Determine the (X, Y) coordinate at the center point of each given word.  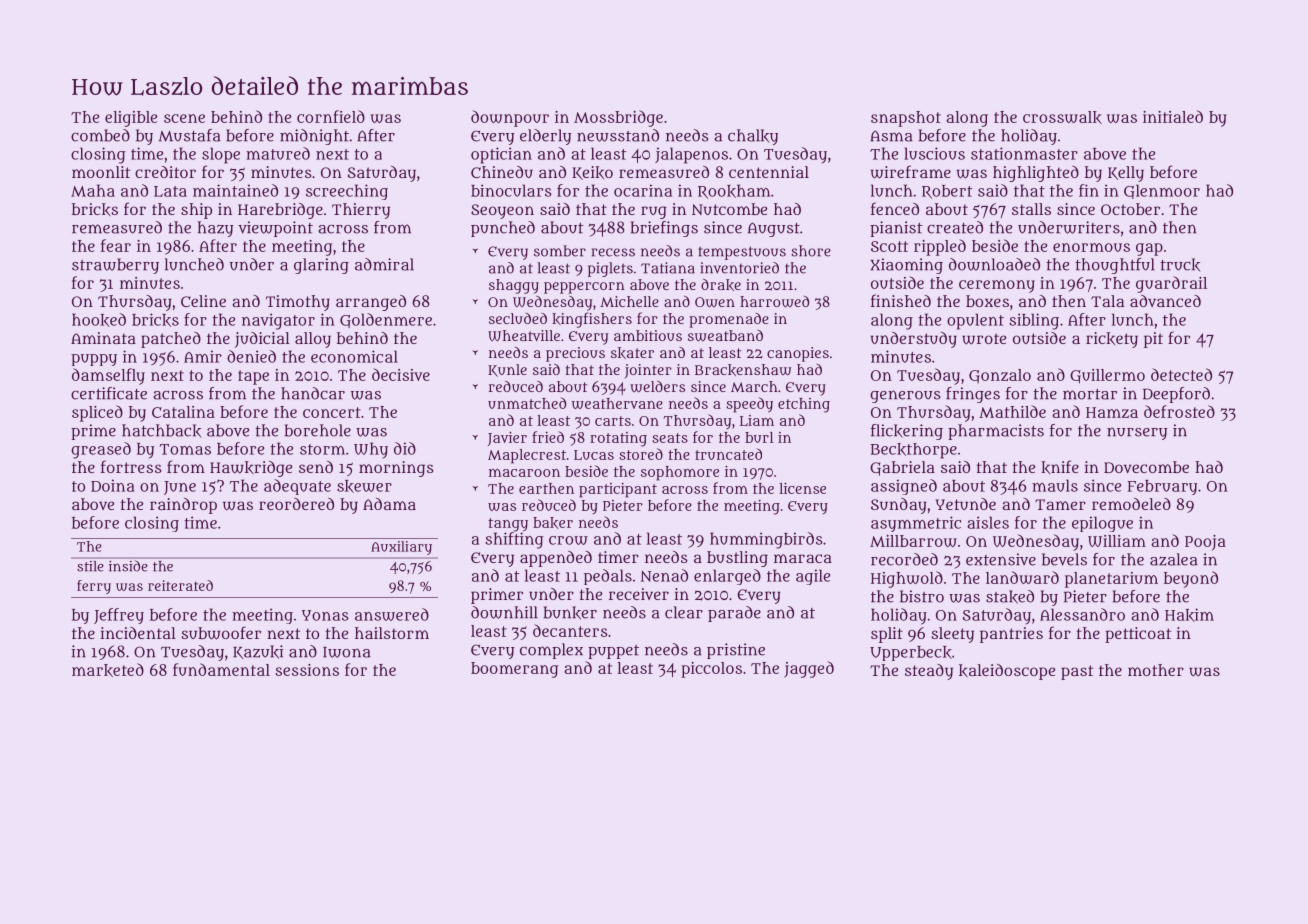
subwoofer (221, 633)
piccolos (711, 670)
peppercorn (584, 288)
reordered (296, 504)
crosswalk (1062, 117)
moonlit (101, 172)
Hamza (1112, 412)
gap (1149, 249)
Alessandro (1082, 614)
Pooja (1205, 543)
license (803, 488)
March (754, 386)
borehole (318, 430)
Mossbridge (618, 118)
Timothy (298, 303)
